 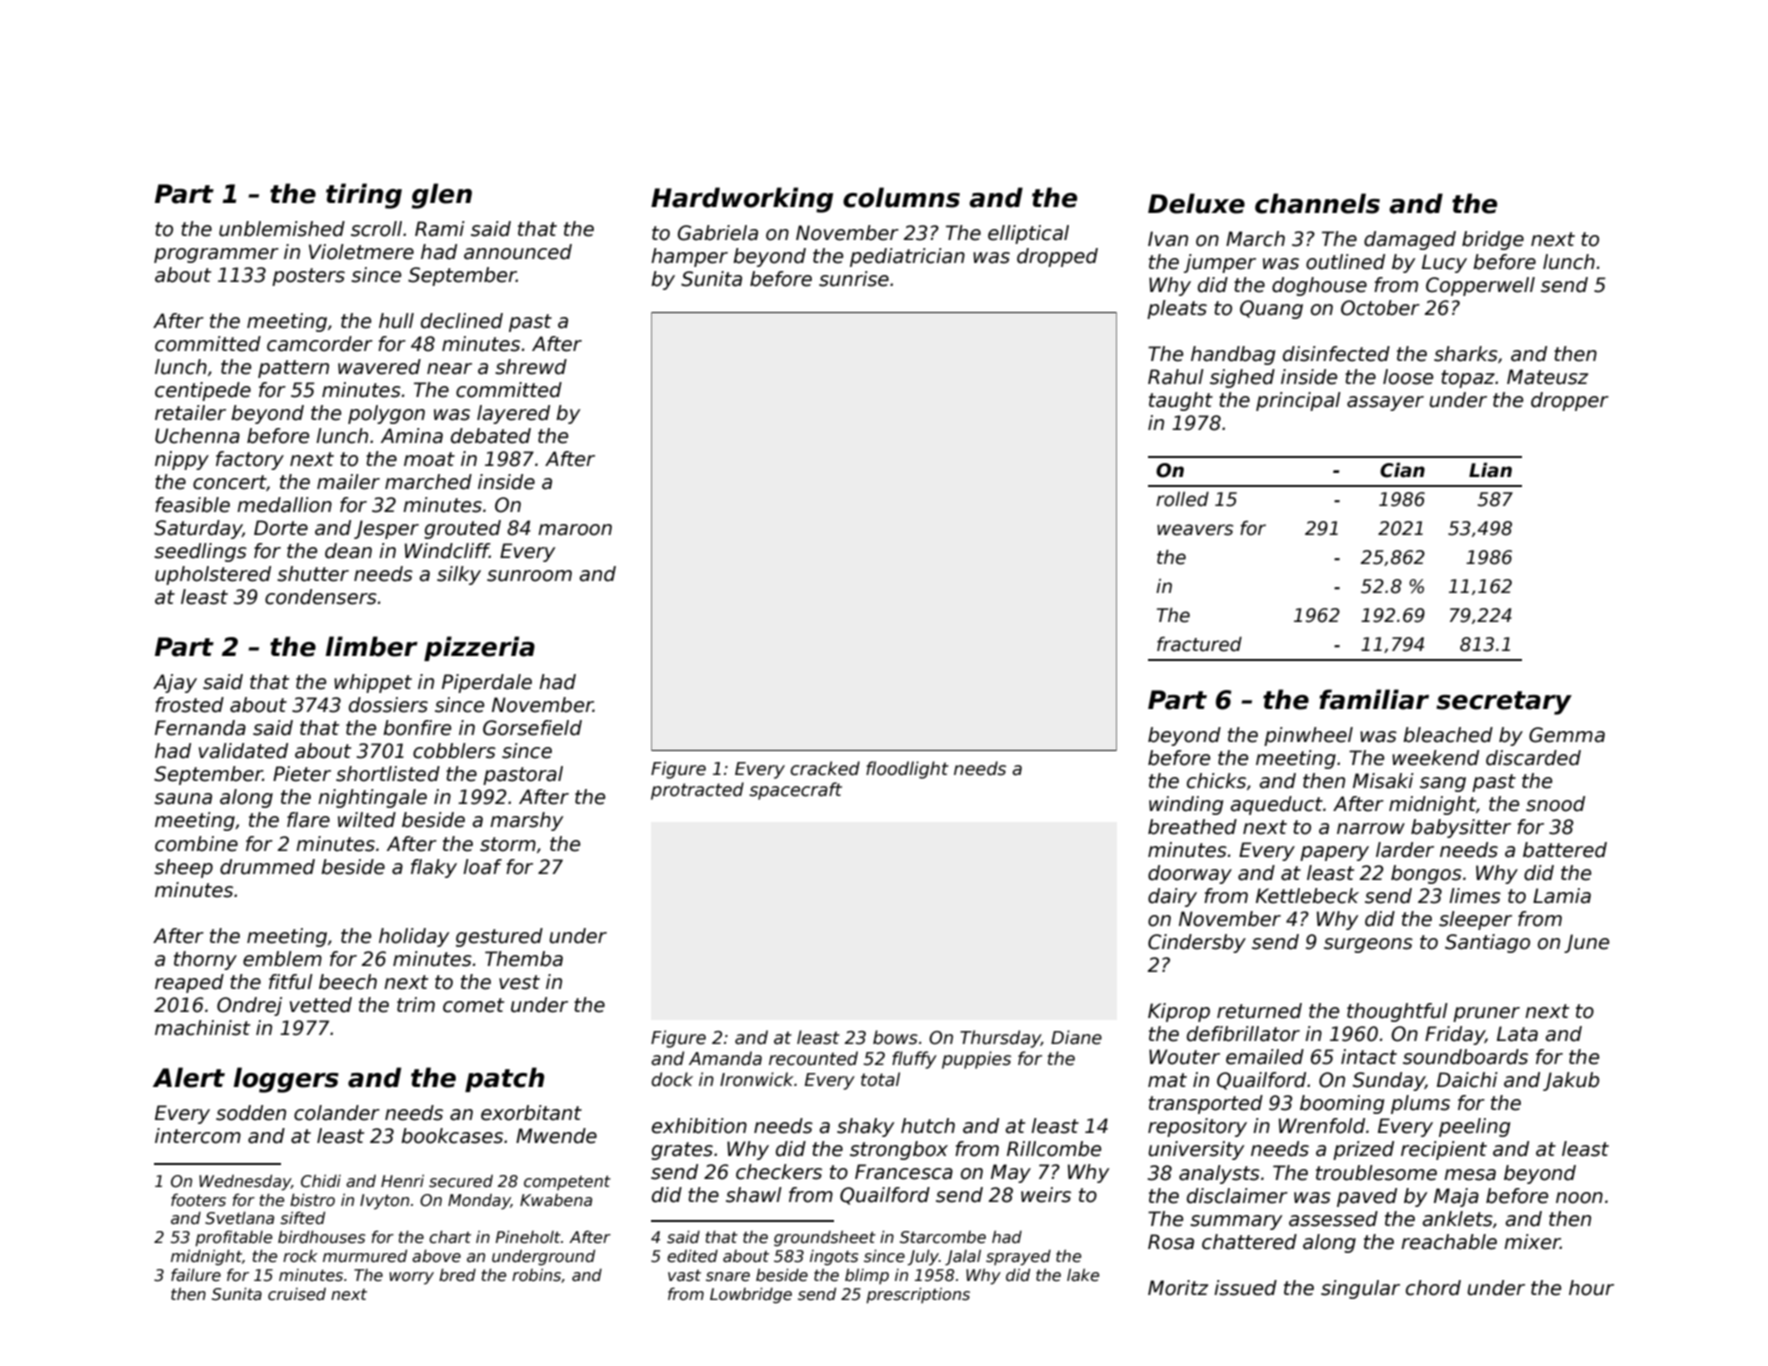 I want to click on debated, so click(x=491, y=436).
